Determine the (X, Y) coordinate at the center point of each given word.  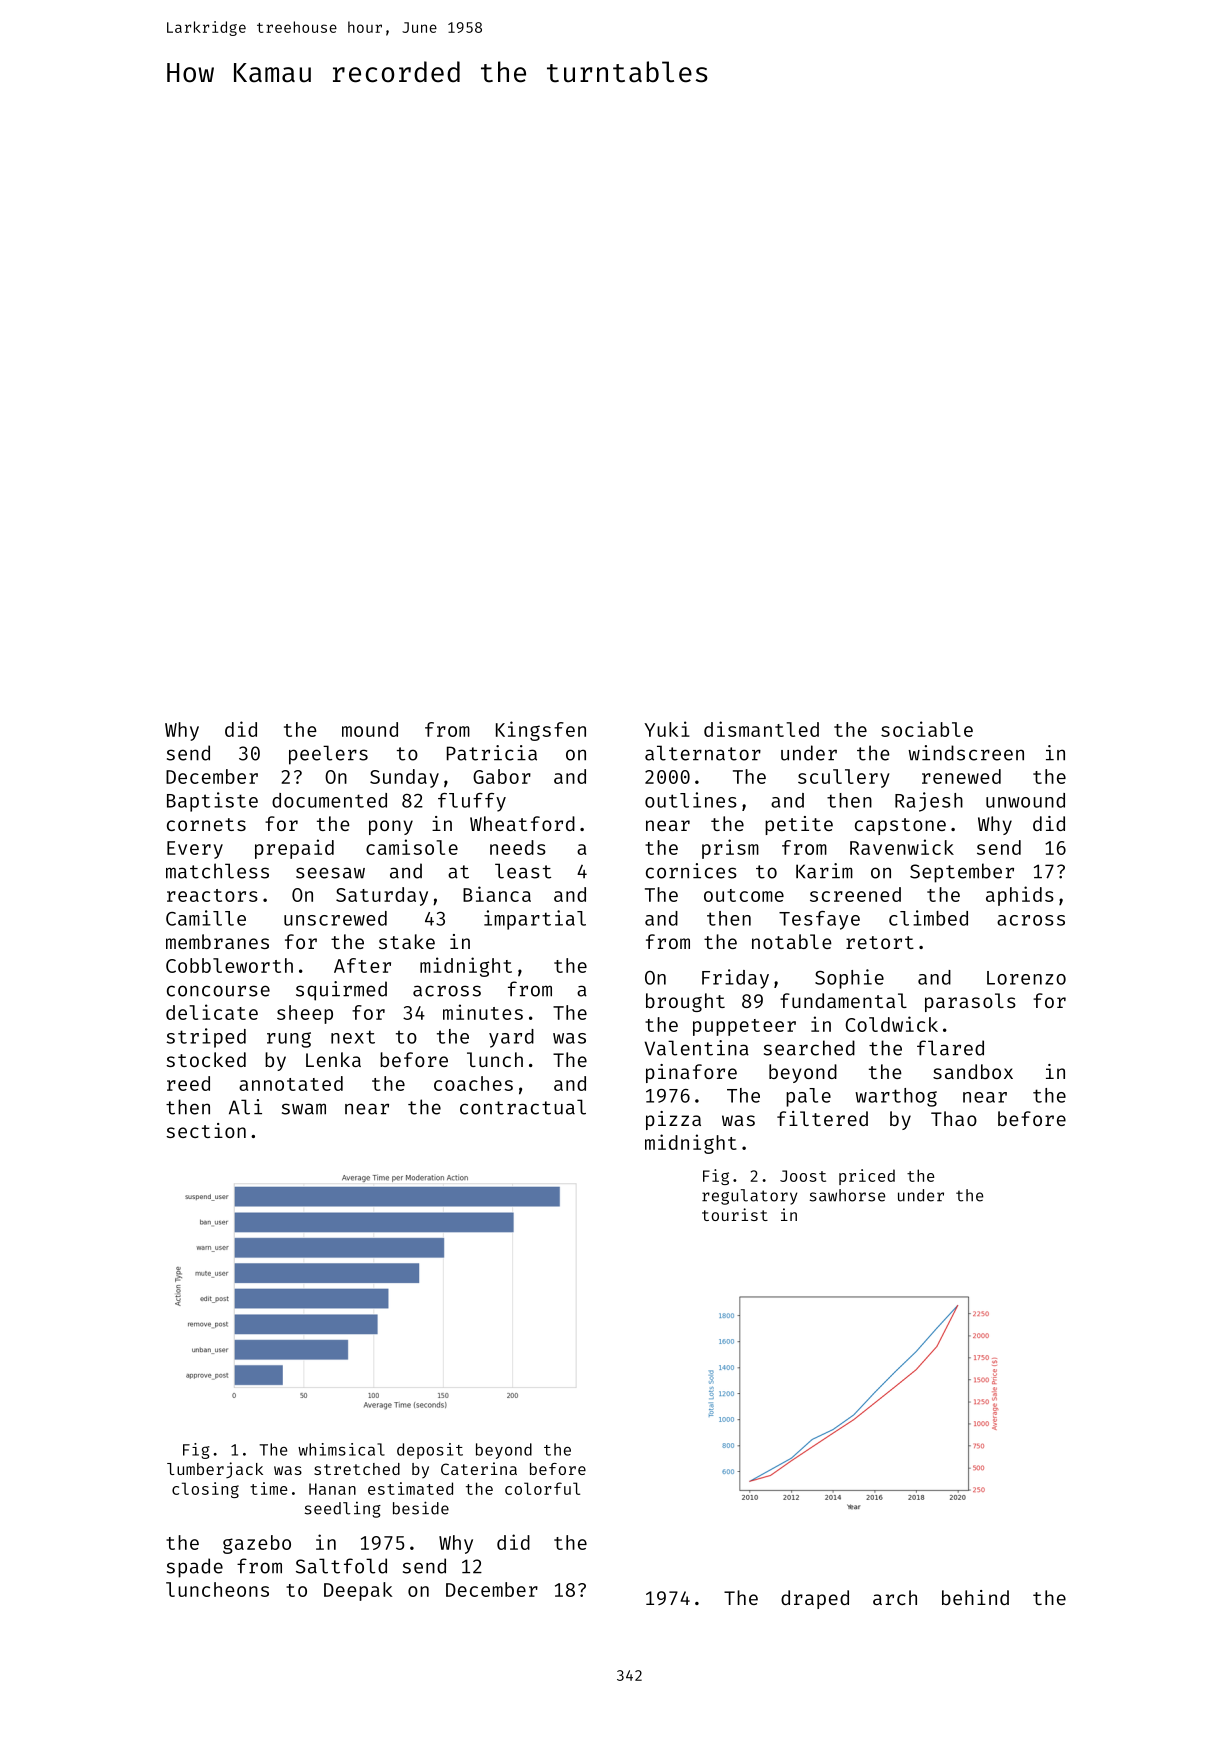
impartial (535, 920)
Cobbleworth (229, 965)
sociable (927, 729)
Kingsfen (541, 731)
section (206, 1130)
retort (880, 942)
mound (370, 729)
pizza (673, 1120)
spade (195, 1568)
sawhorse (847, 1195)
